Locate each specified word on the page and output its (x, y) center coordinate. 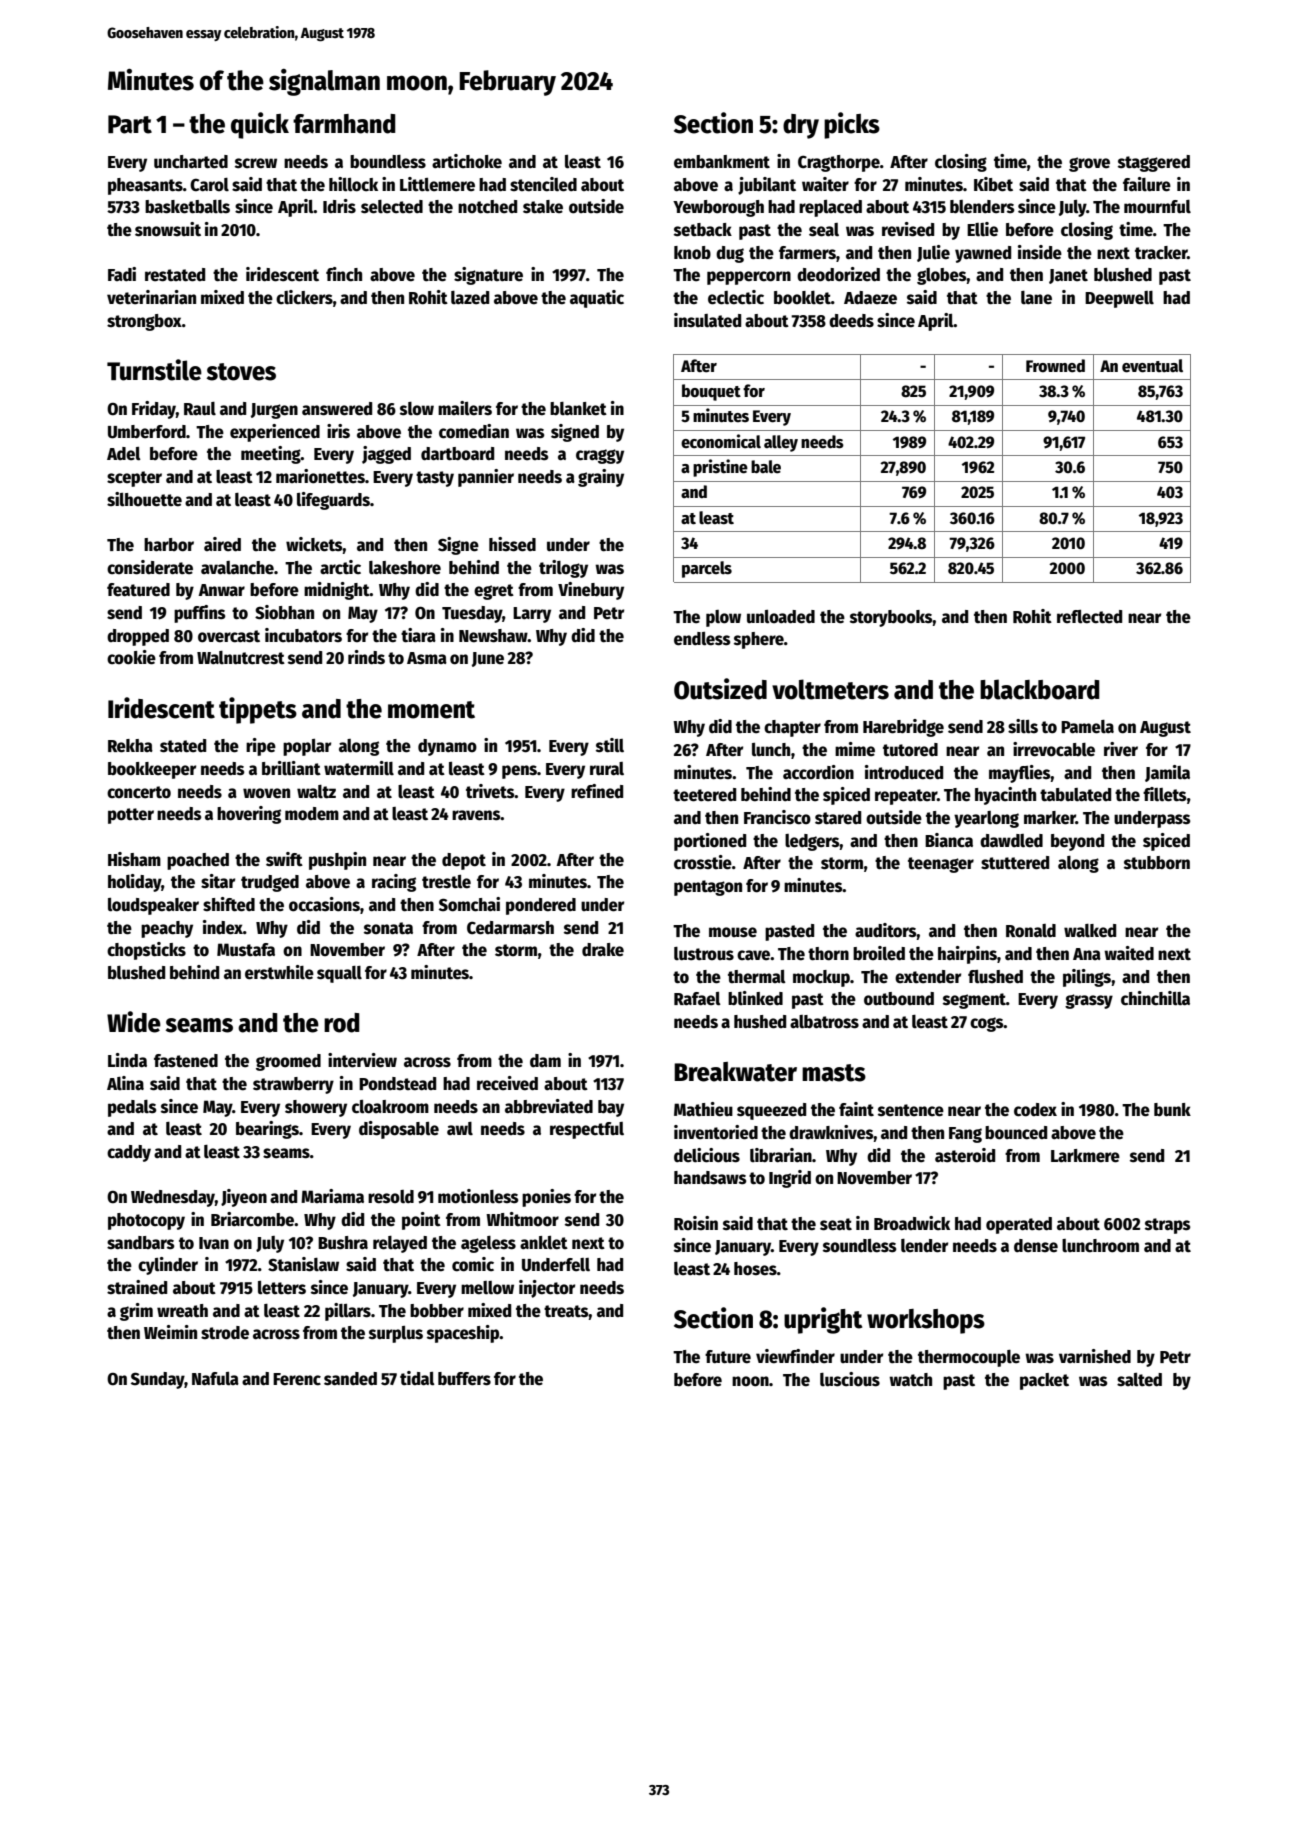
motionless (478, 1196)
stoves (241, 372)
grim (136, 1312)
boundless (388, 162)
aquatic (597, 299)
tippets (258, 710)
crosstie (703, 862)
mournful (1157, 207)
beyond (1077, 842)
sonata (388, 928)
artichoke (467, 161)
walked (1090, 931)
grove (1089, 164)
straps (1168, 1226)
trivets (490, 791)
